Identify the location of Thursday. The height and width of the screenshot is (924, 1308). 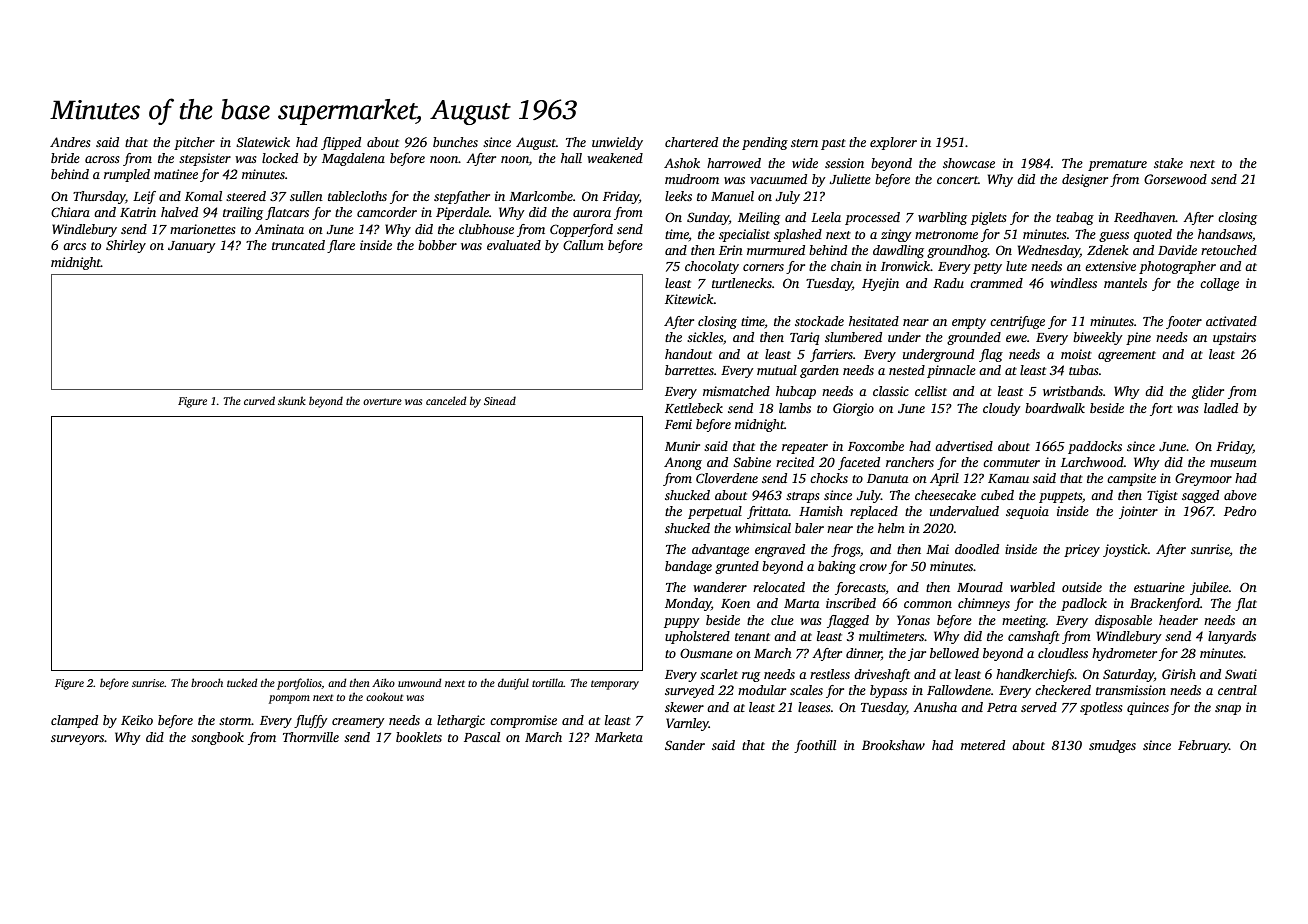
(99, 197).
